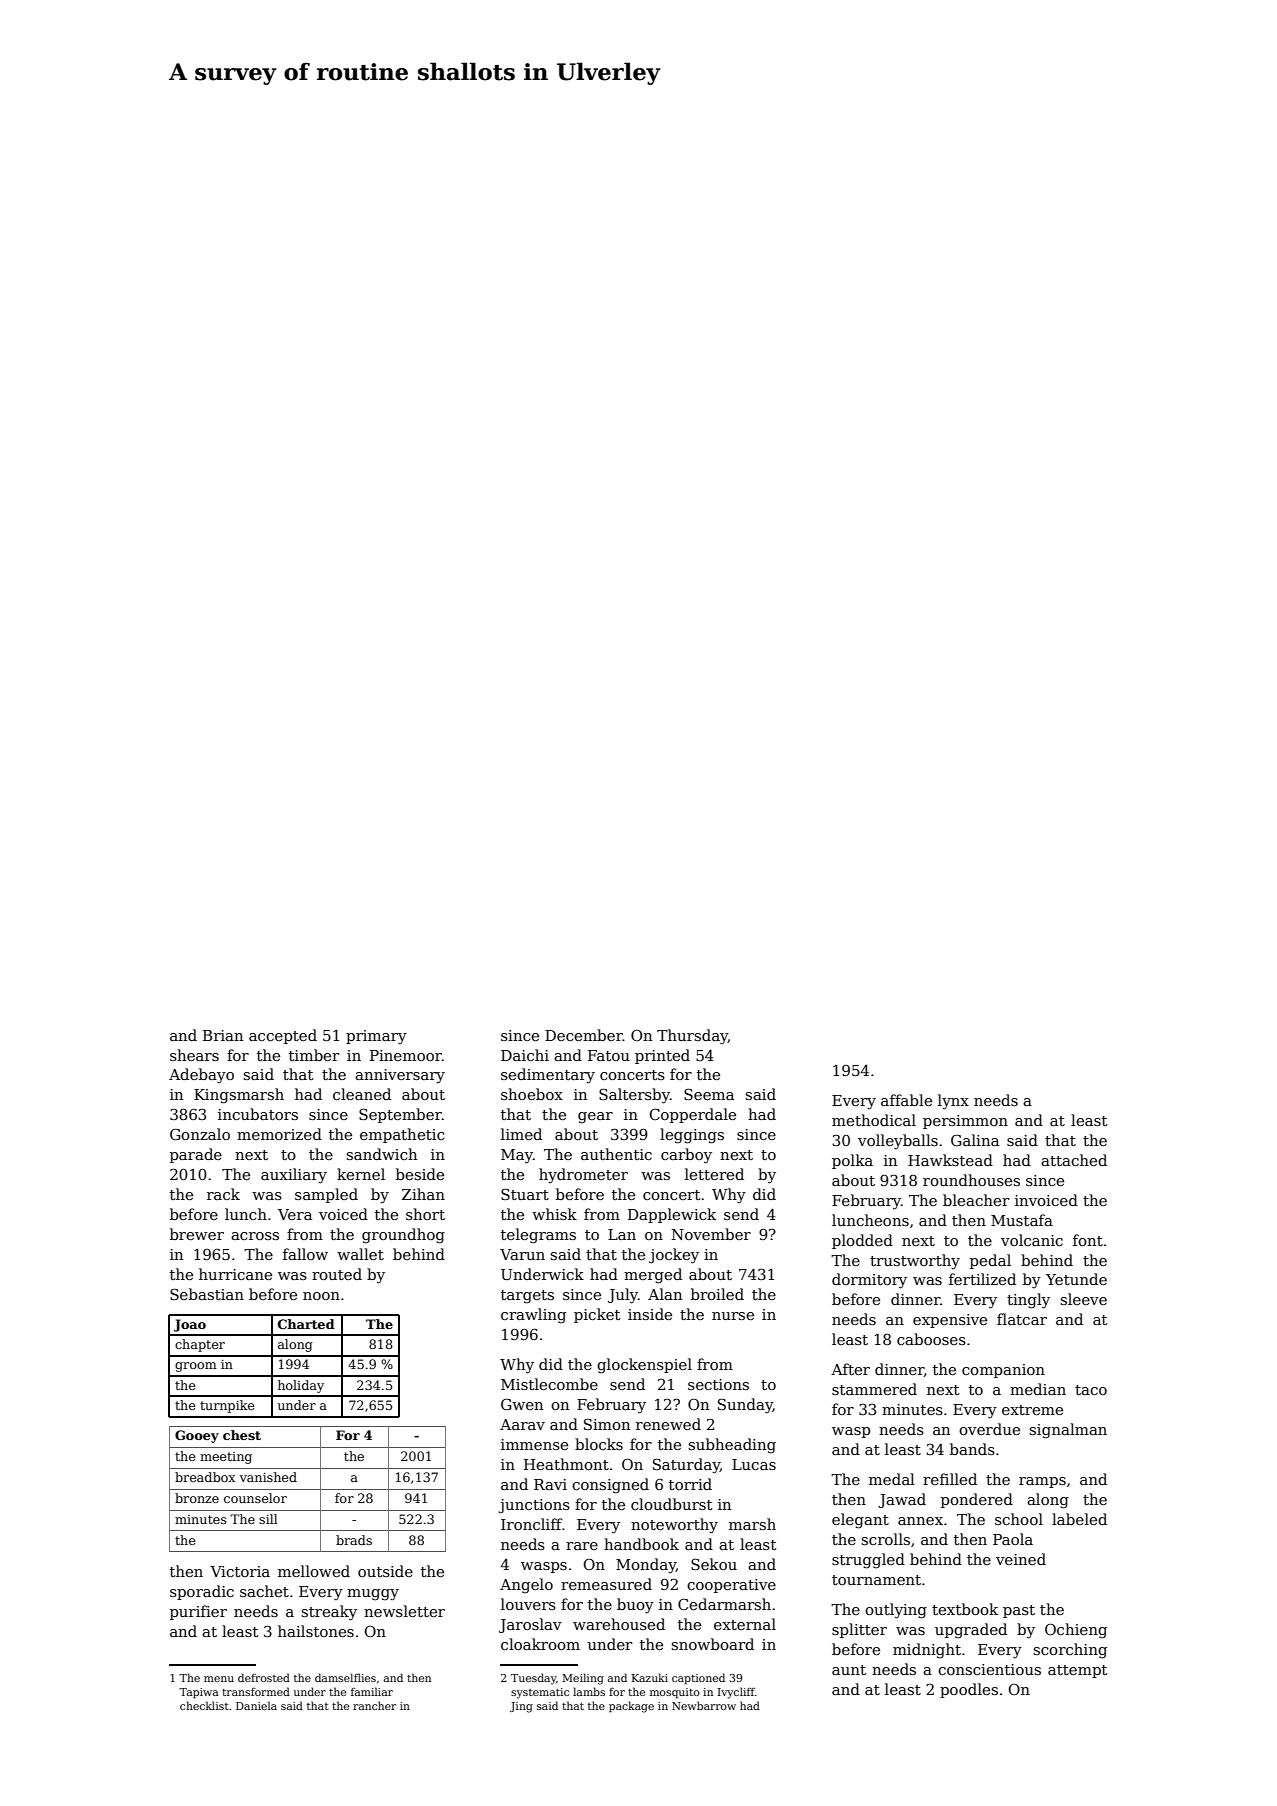 The width and height of the image is (1277, 1806). I want to click on Sebastian, so click(207, 1294).
